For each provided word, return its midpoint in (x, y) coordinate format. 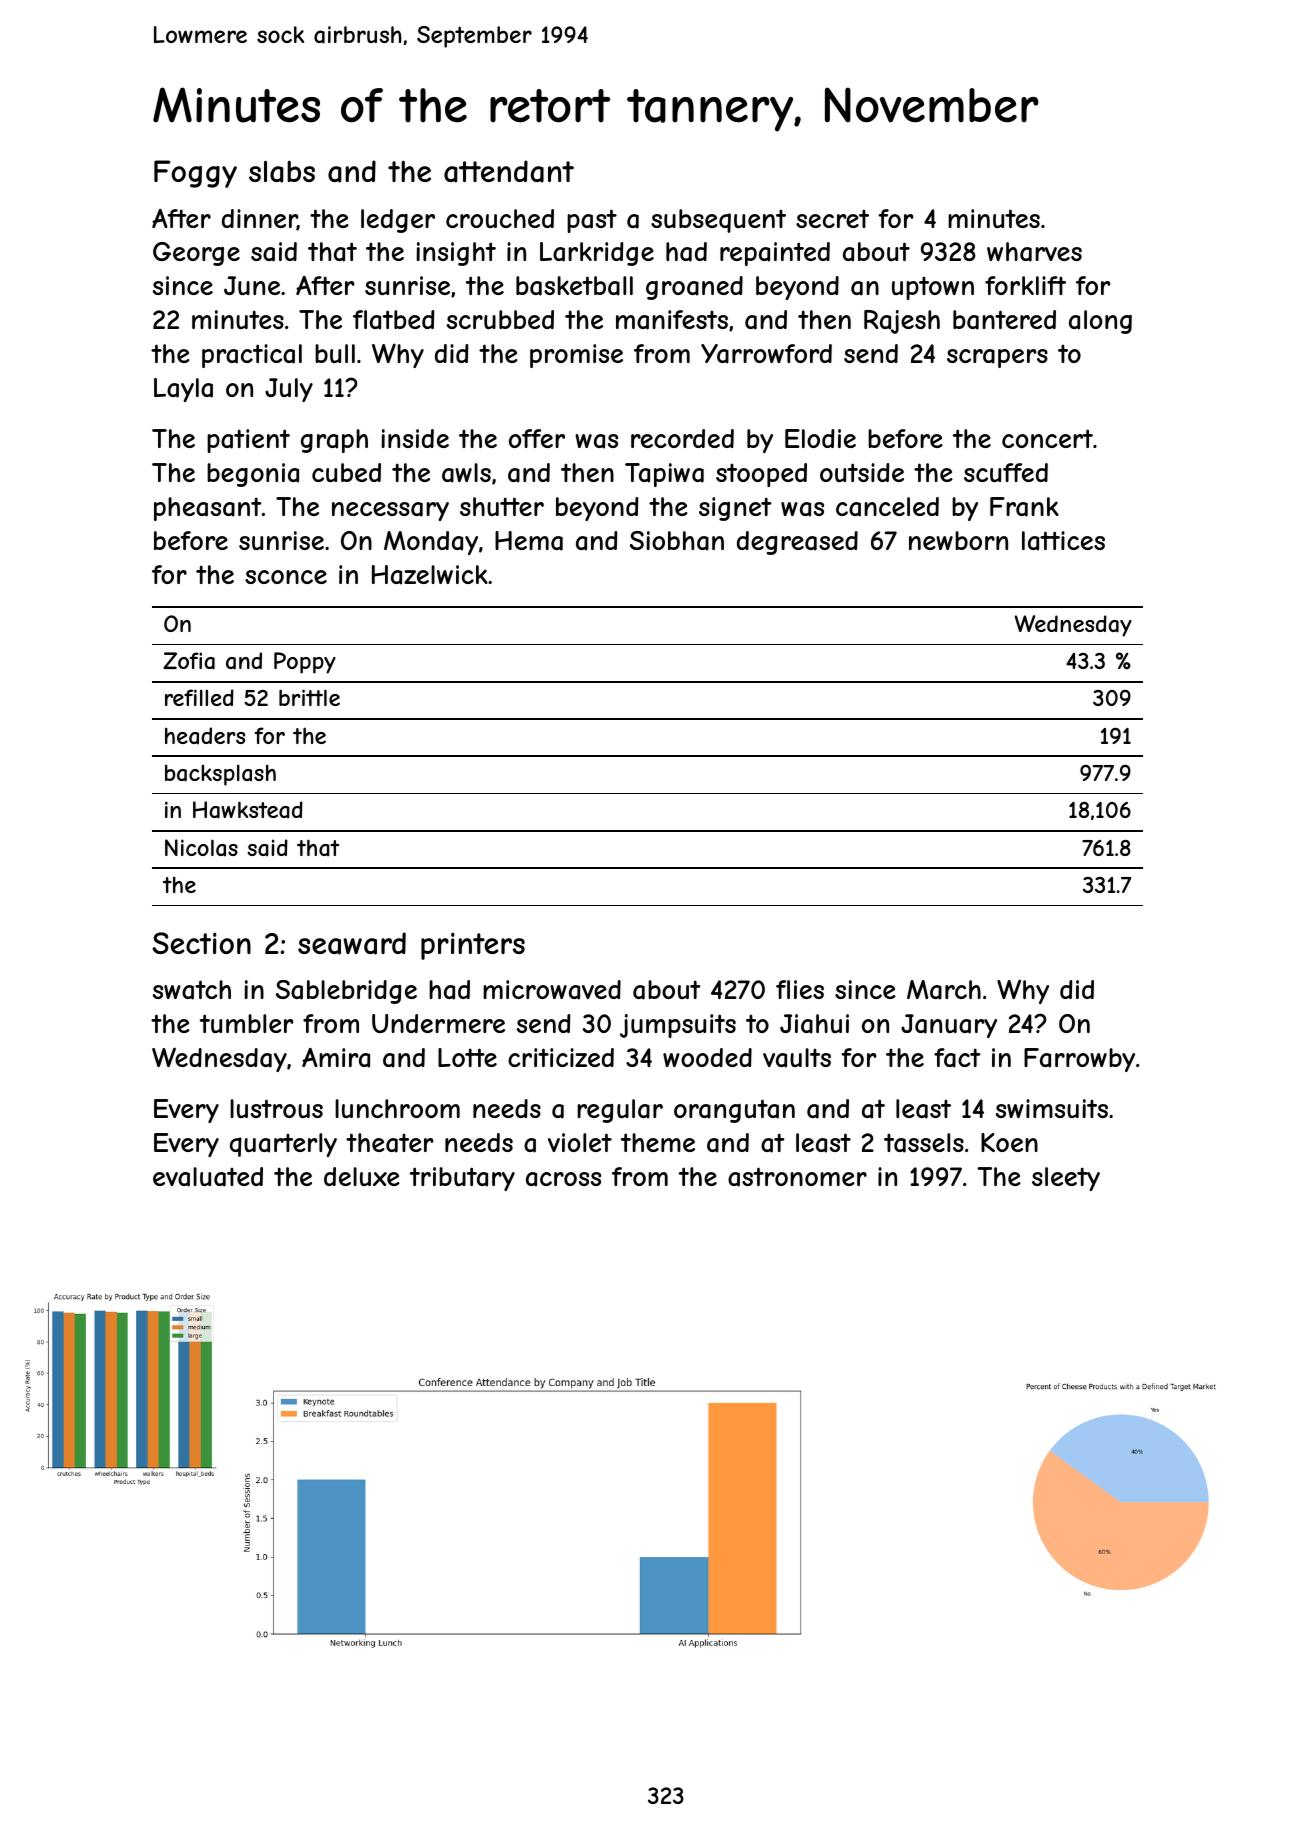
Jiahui (814, 1024)
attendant (509, 171)
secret (832, 218)
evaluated (208, 1177)
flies (800, 989)
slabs (282, 172)
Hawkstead (248, 810)
